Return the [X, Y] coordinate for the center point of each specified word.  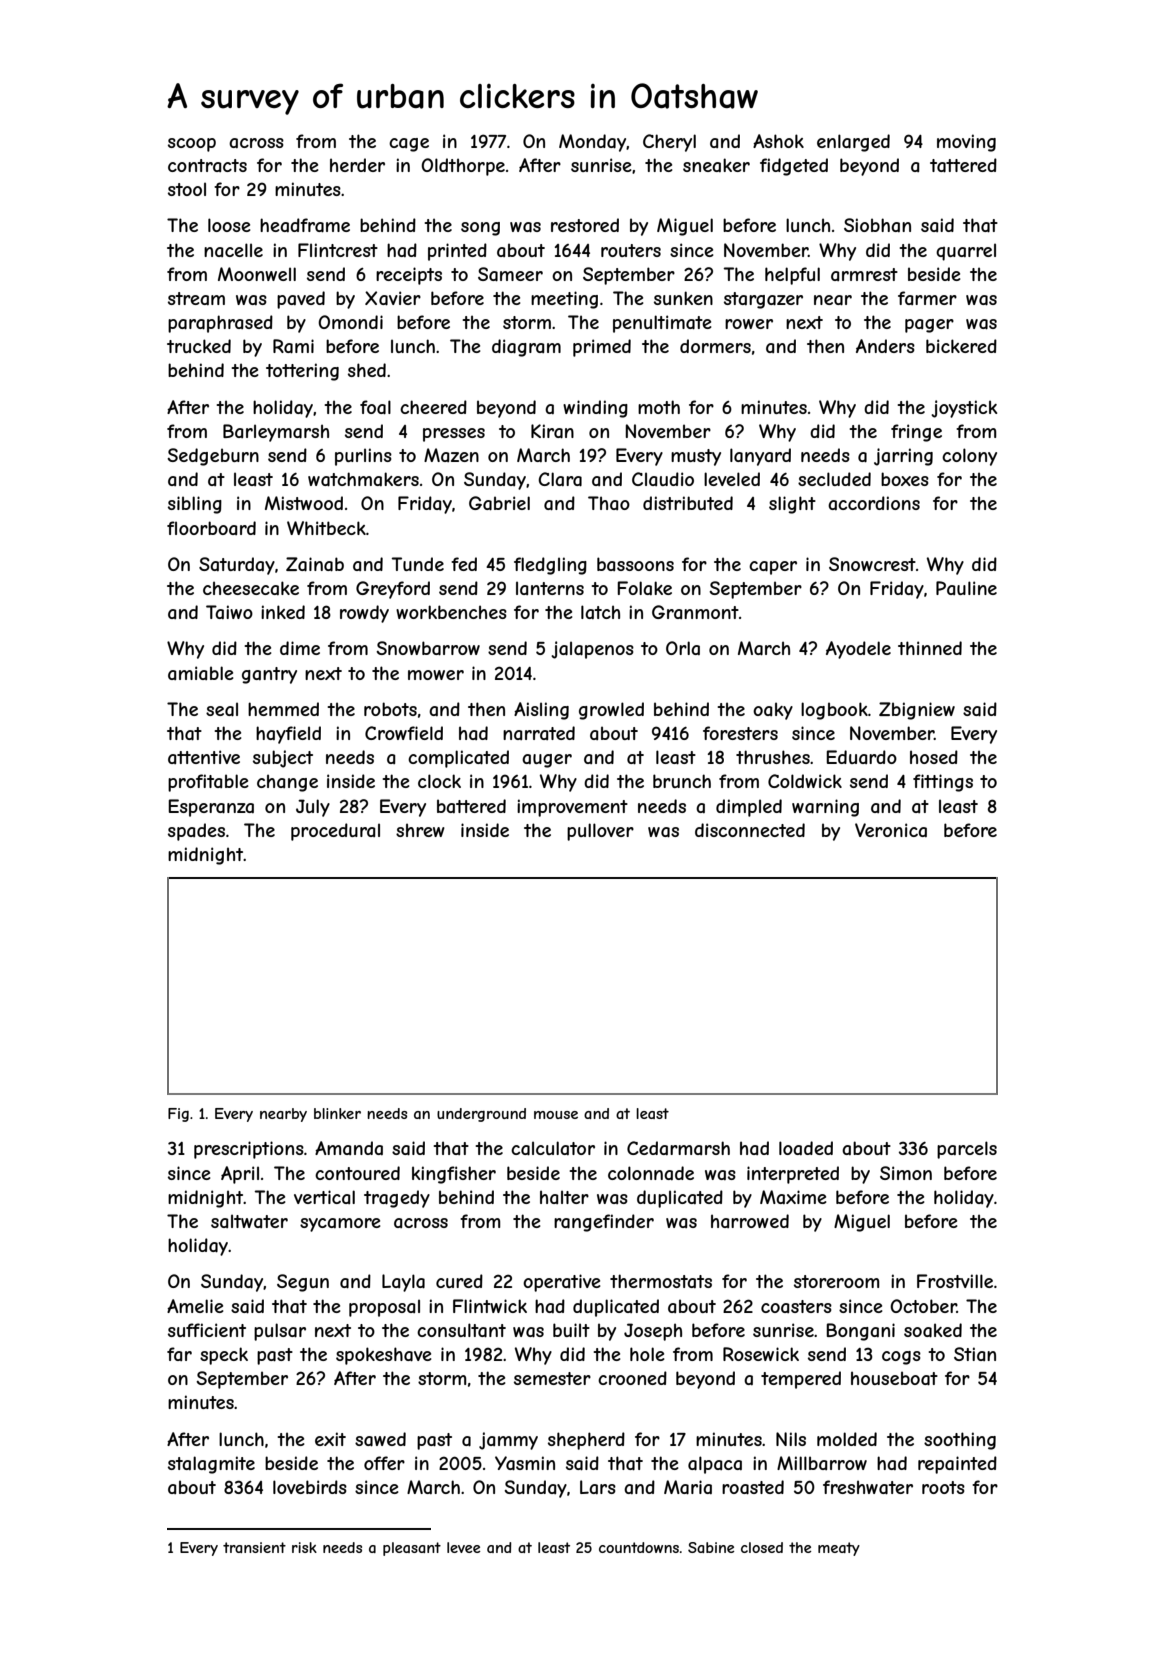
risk [304, 1547]
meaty [839, 1549]
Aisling [541, 711]
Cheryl [669, 143]
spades [196, 832]
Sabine [711, 1547]
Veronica [891, 830]
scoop [192, 145]
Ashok [778, 141]
